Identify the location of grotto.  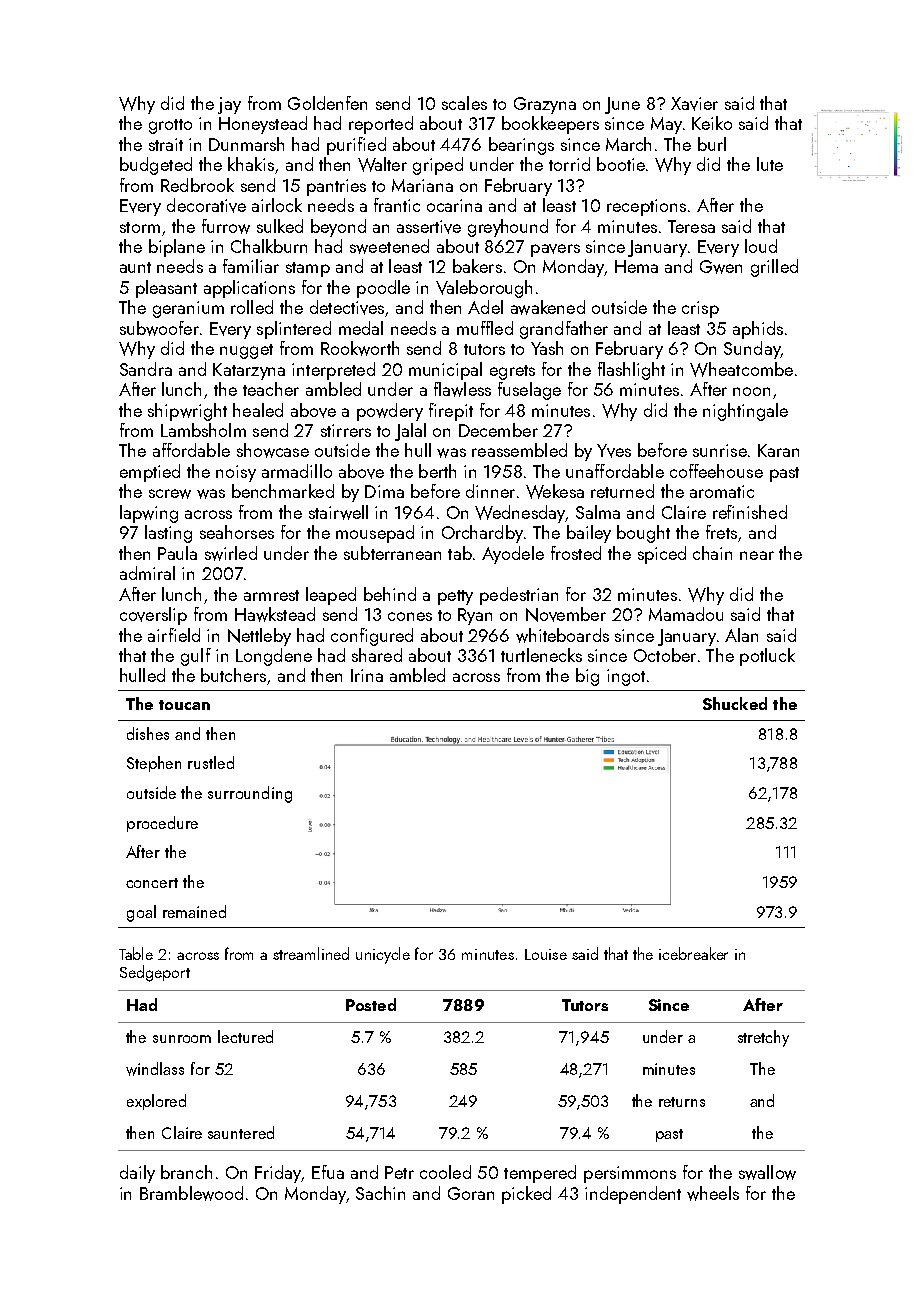
(170, 126).
